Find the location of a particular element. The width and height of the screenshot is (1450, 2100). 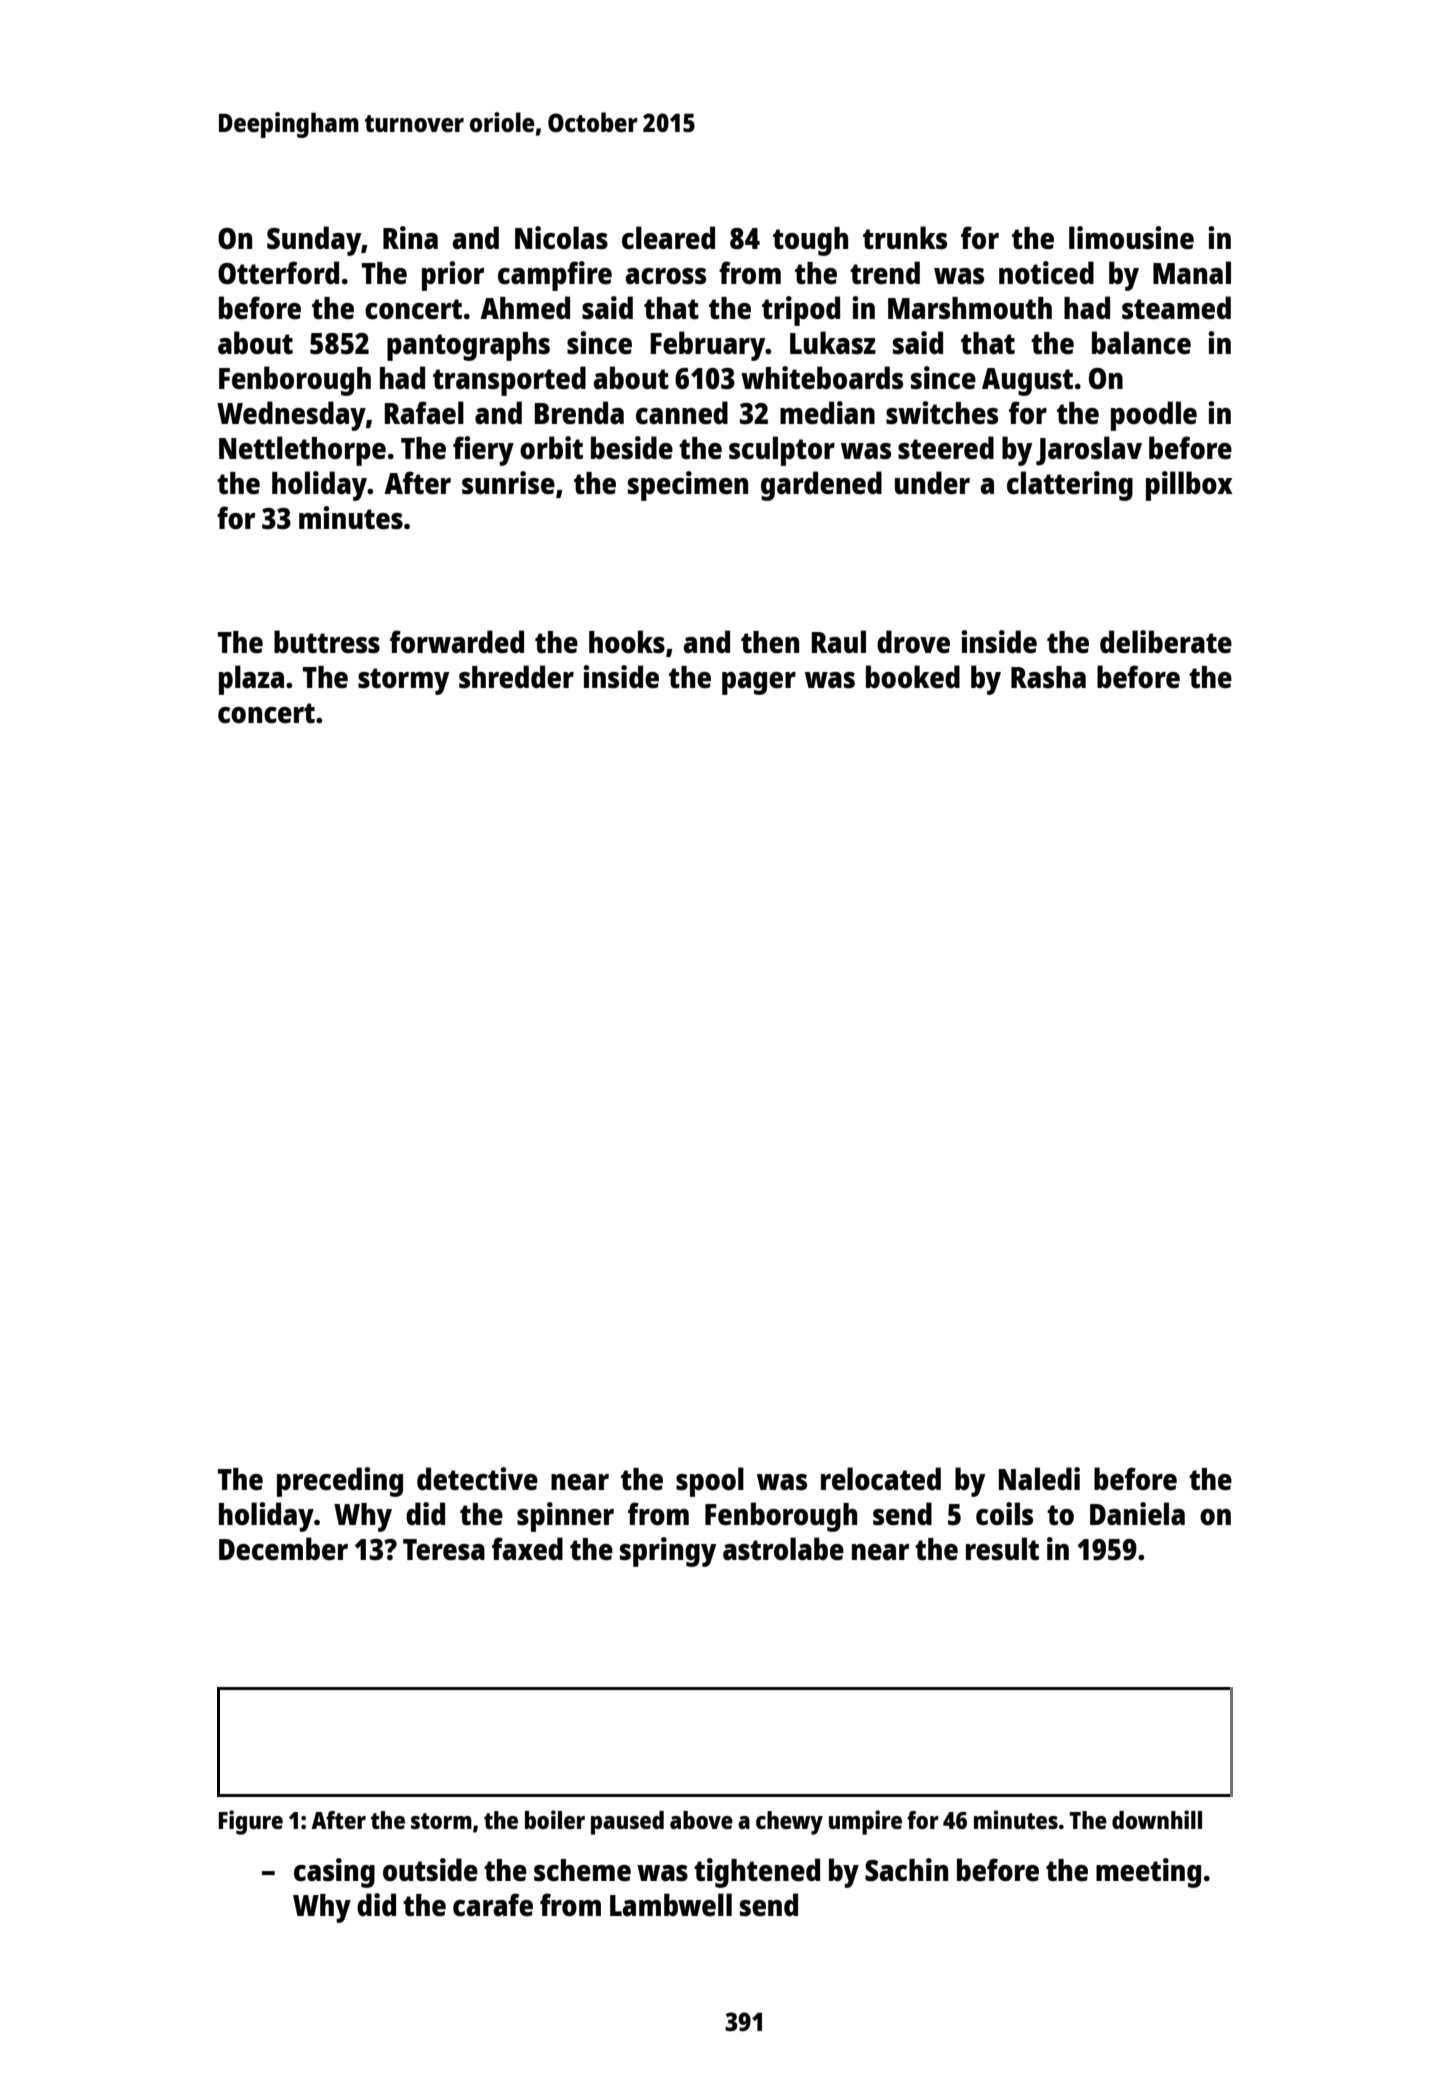

spinner is located at coordinates (565, 1517).
